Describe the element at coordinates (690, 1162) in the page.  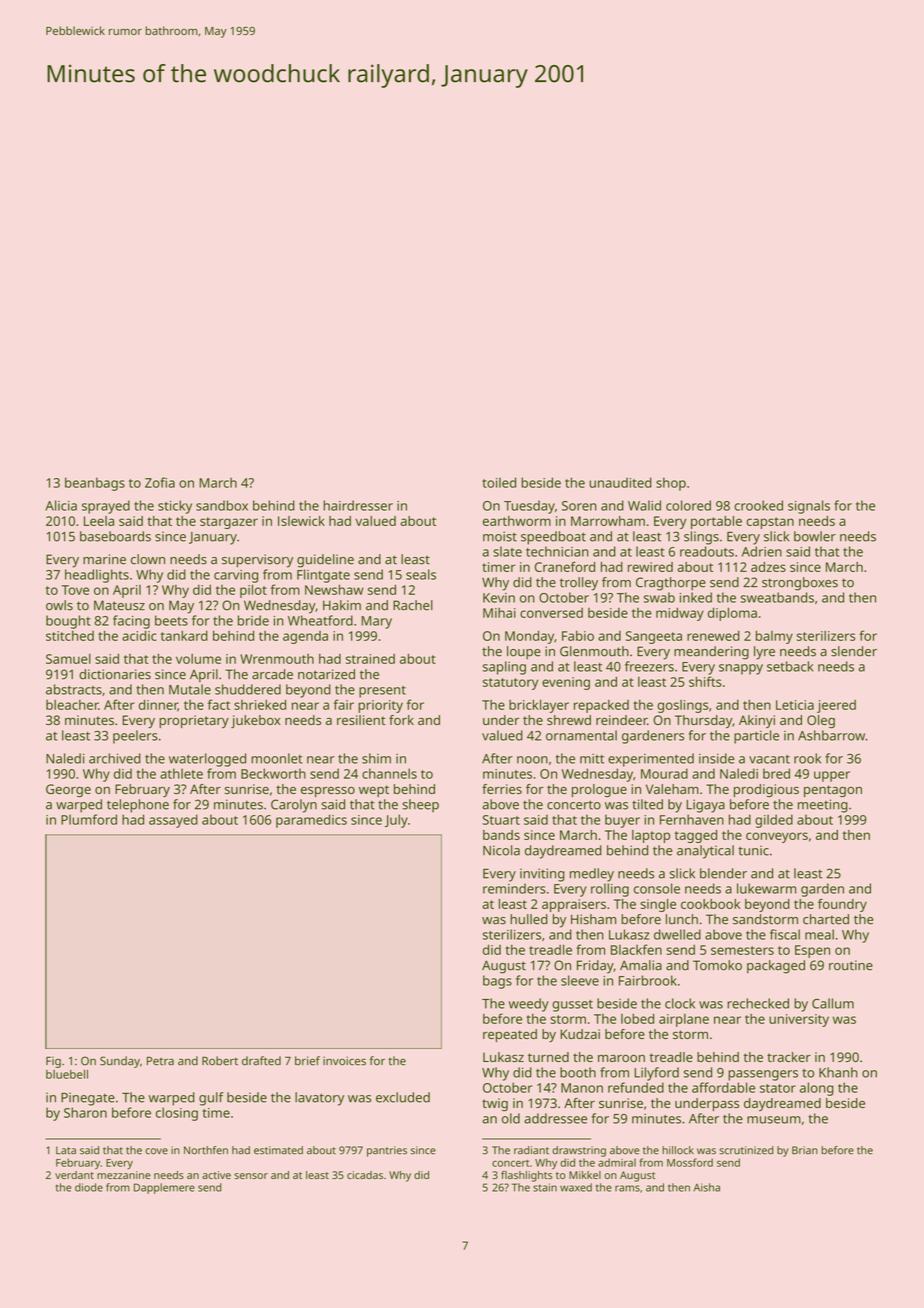
I see `Mossford` at that location.
